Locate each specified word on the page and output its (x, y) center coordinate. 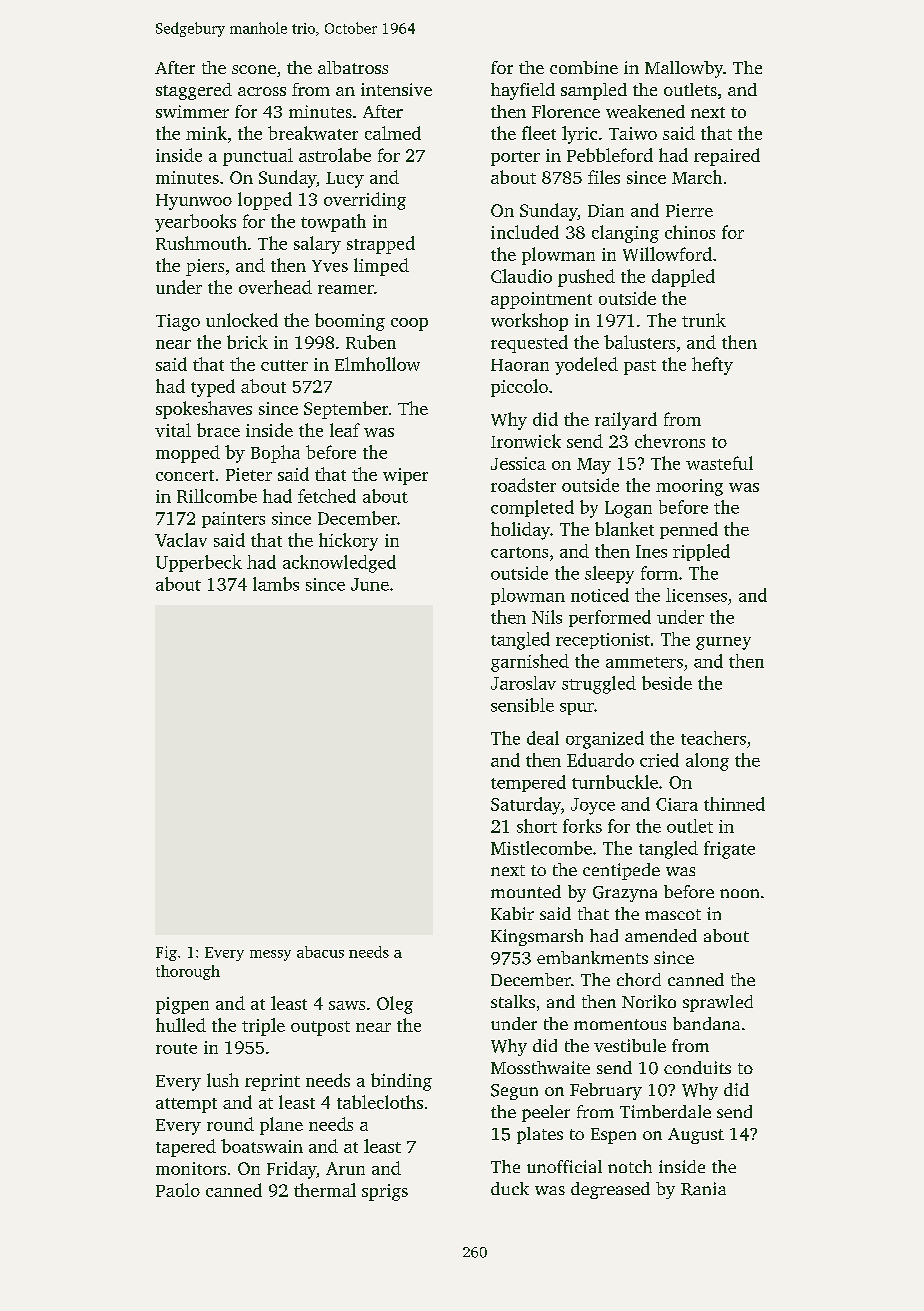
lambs (276, 584)
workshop (529, 322)
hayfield (523, 91)
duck (510, 1188)
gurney (723, 643)
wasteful (719, 463)
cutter (284, 365)
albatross (353, 67)
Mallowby (684, 69)
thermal (325, 1190)
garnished (530, 663)
